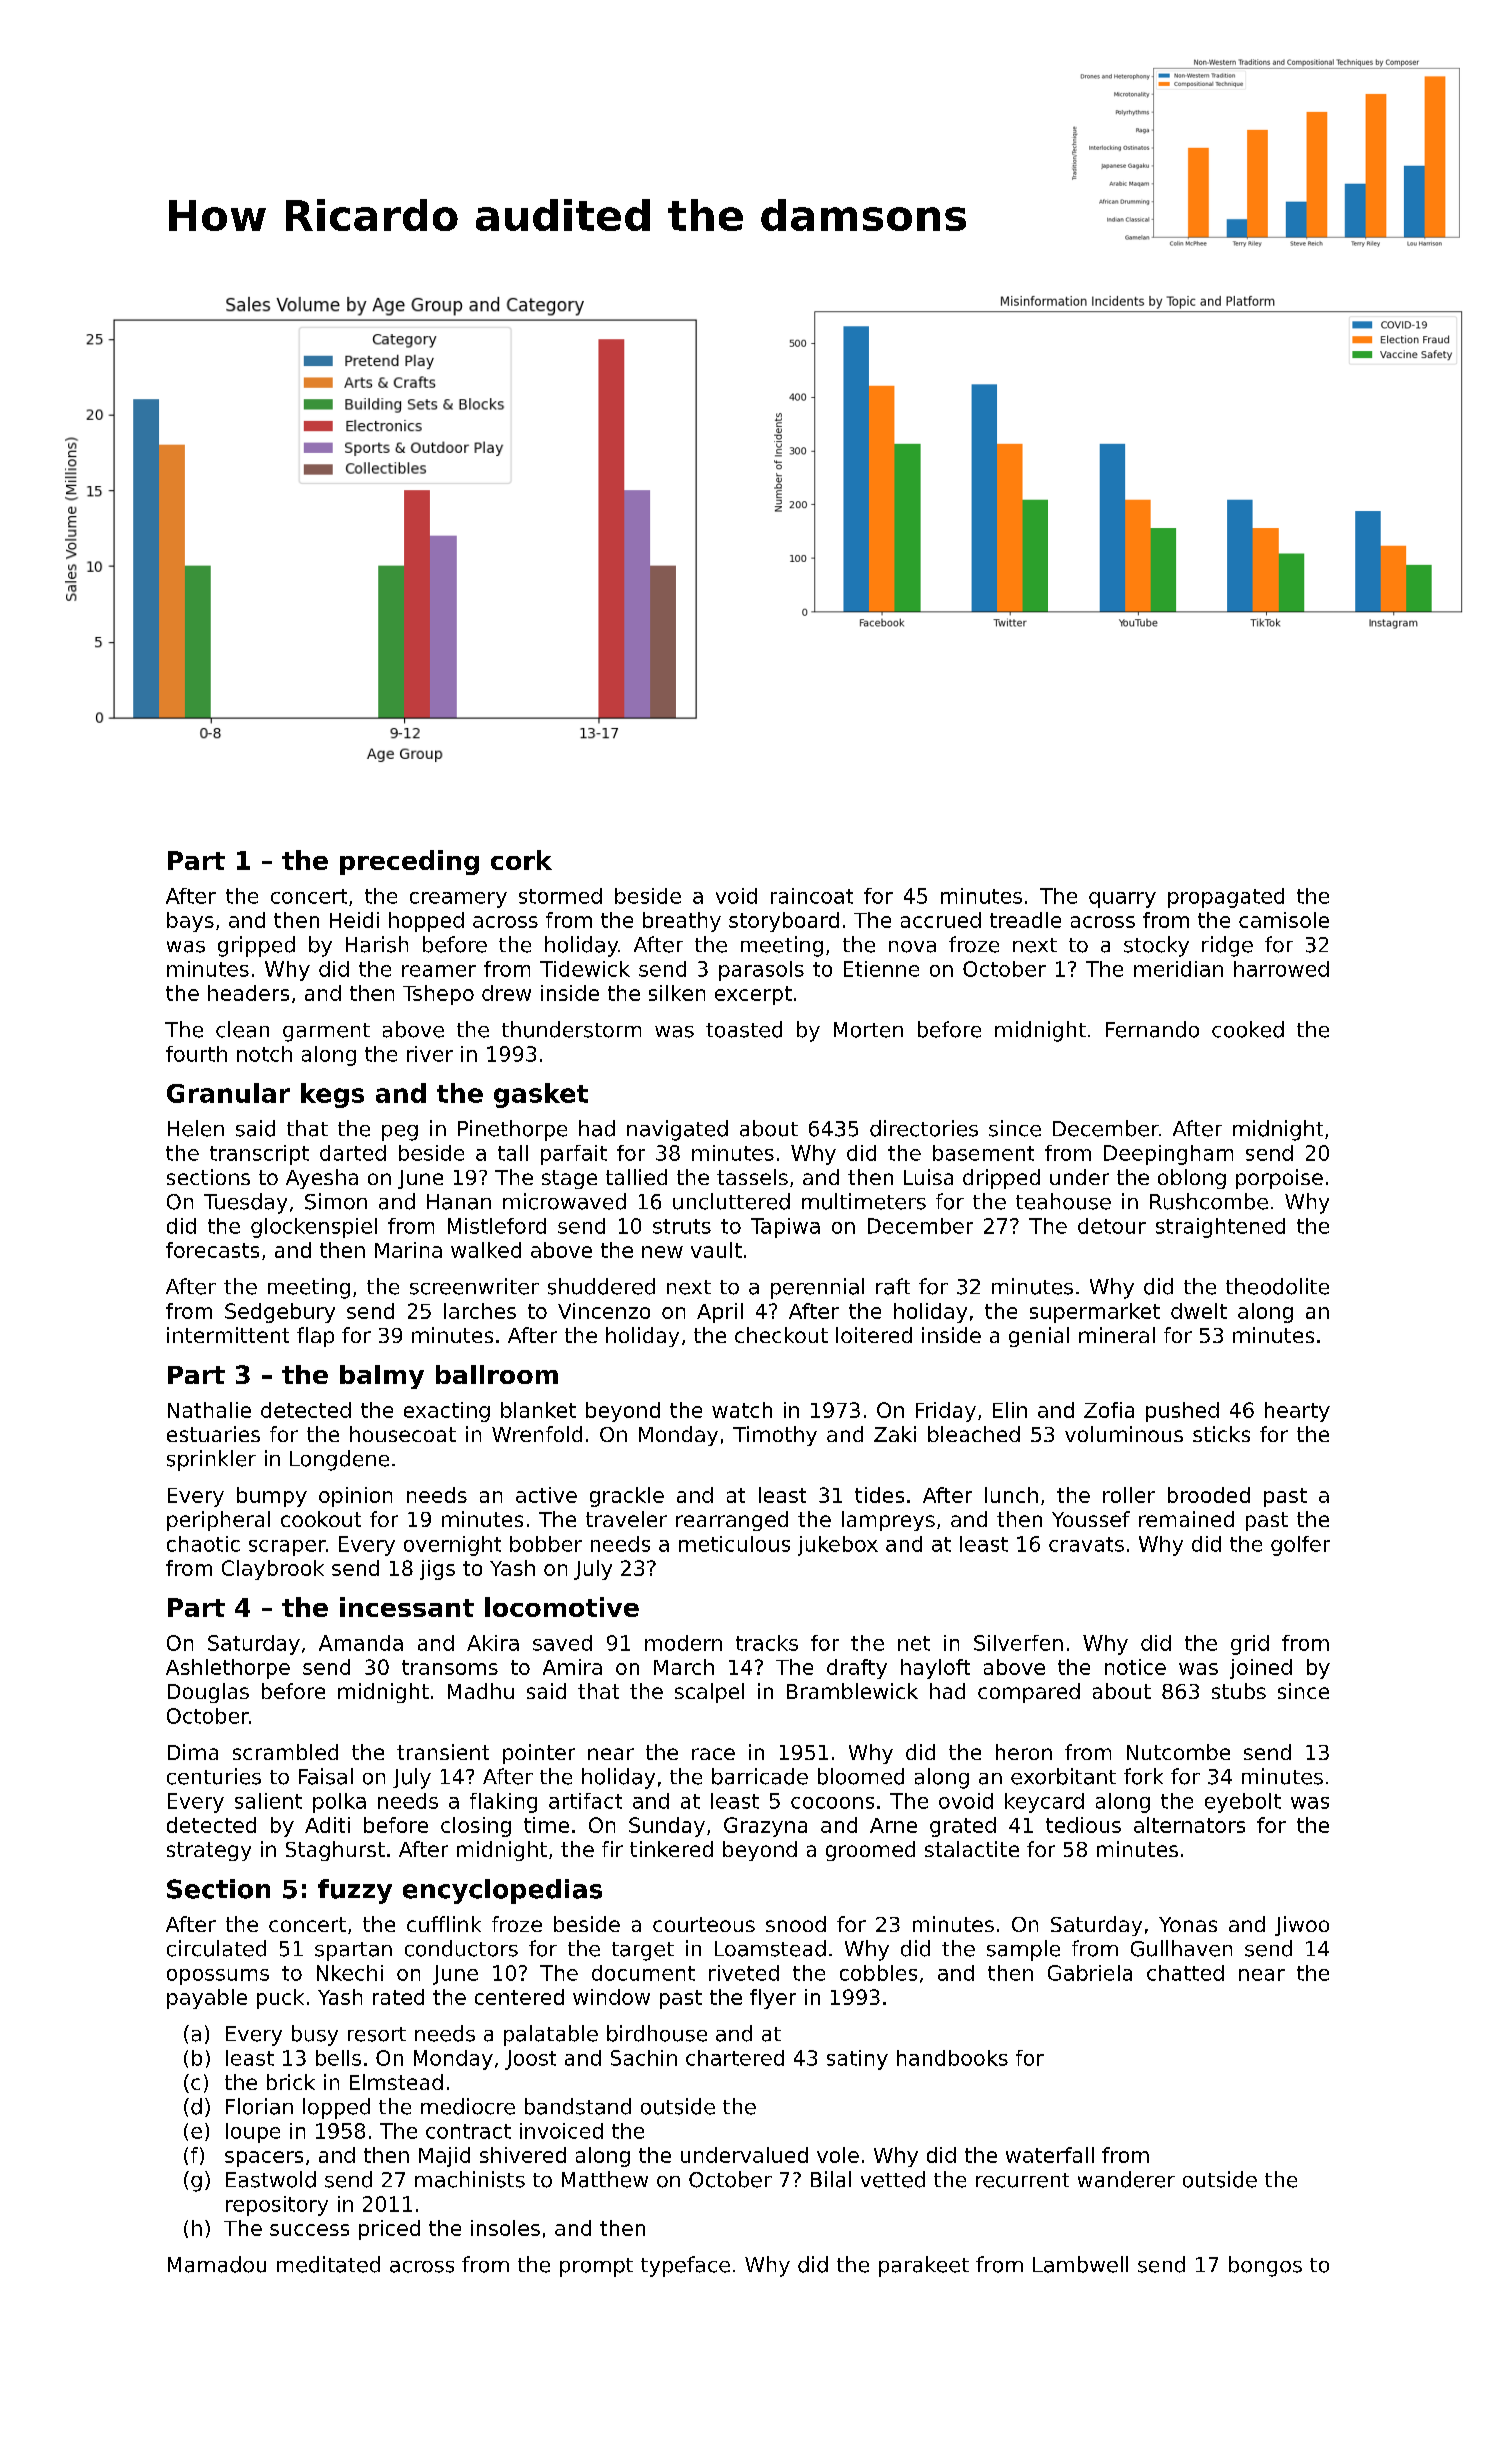  I want to click on spacers, so click(264, 2159).
